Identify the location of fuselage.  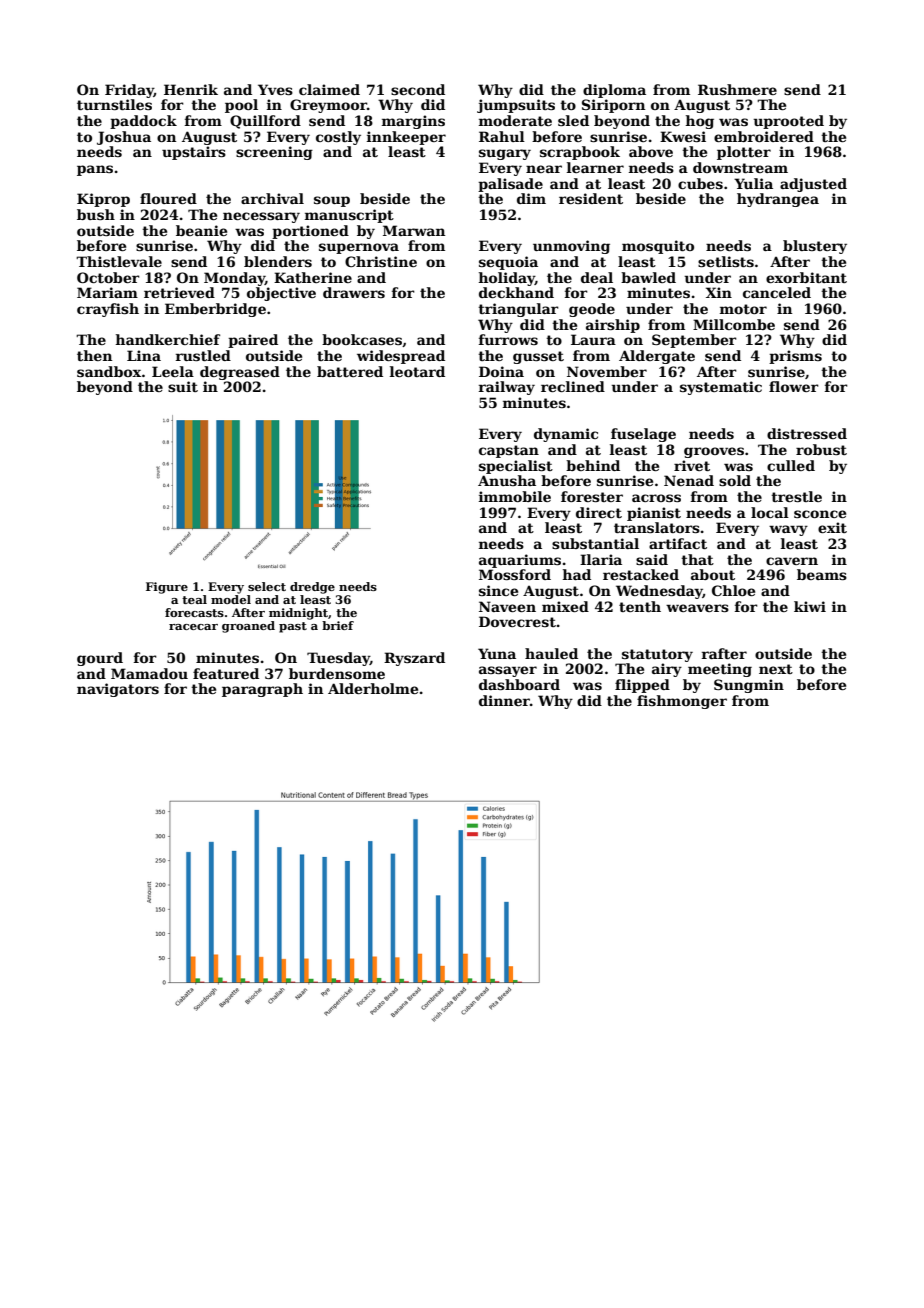
(643, 435).
